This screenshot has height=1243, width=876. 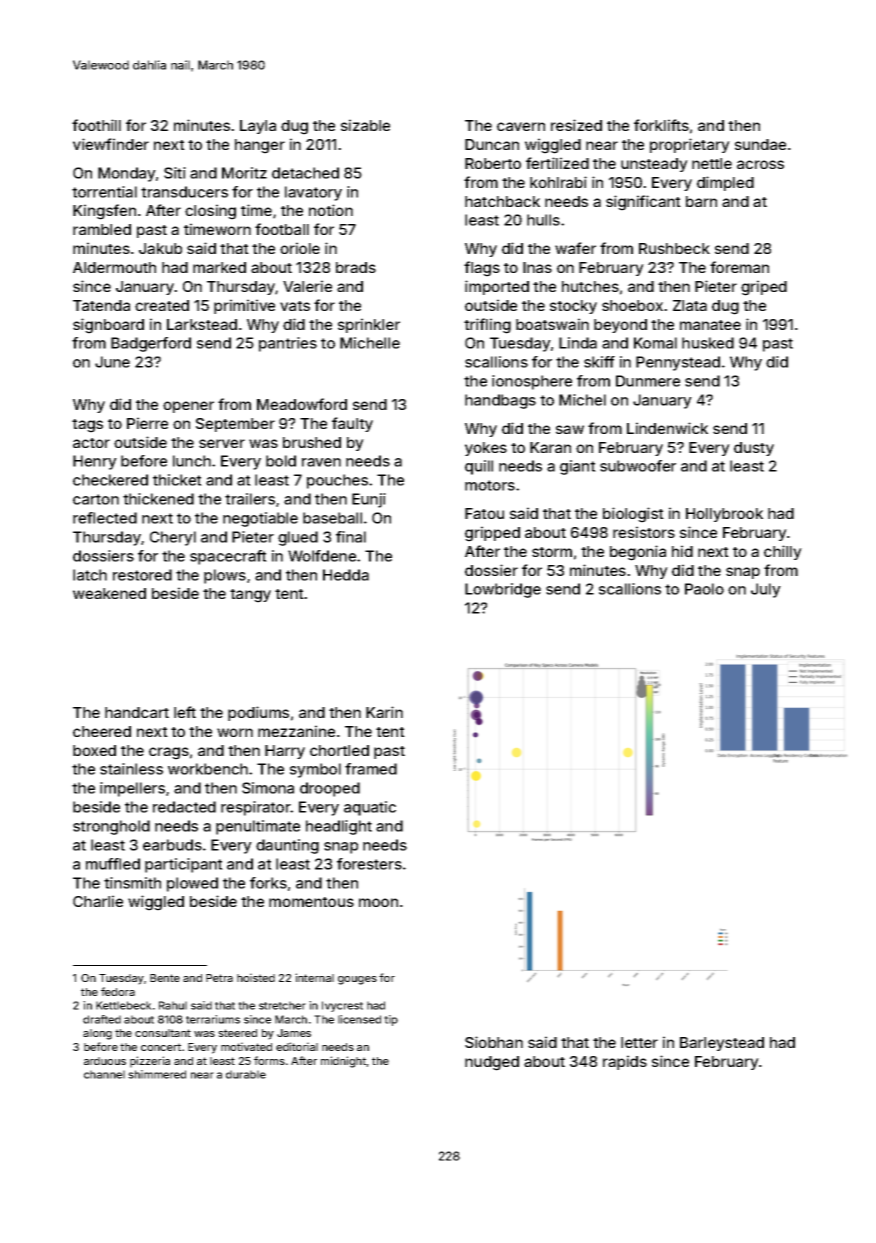 What do you see at coordinates (704, 589) in the screenshot?
I see `Paolo` at bounding box center [704, 589].
